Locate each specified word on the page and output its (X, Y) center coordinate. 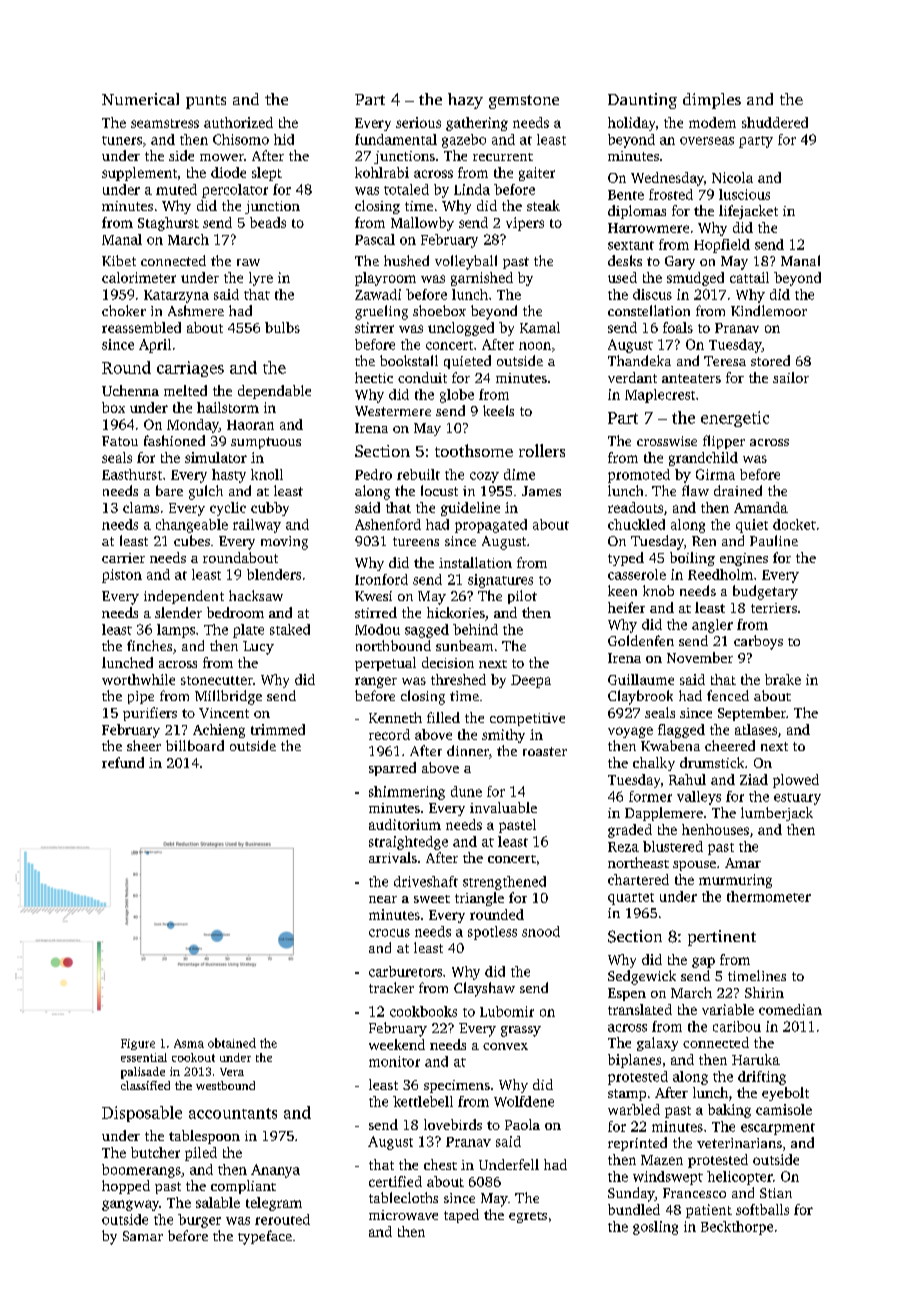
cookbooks (423, 1011)
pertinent (722, 938)
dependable (274, 392)
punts (206, 102)
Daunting (642, 101)
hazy (465, 101)
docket (794, 524)
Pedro (373, 474)
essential (144, 1057)
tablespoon (204, 1137)
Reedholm (720, 574)
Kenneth (395, 717)
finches (149, 645)
